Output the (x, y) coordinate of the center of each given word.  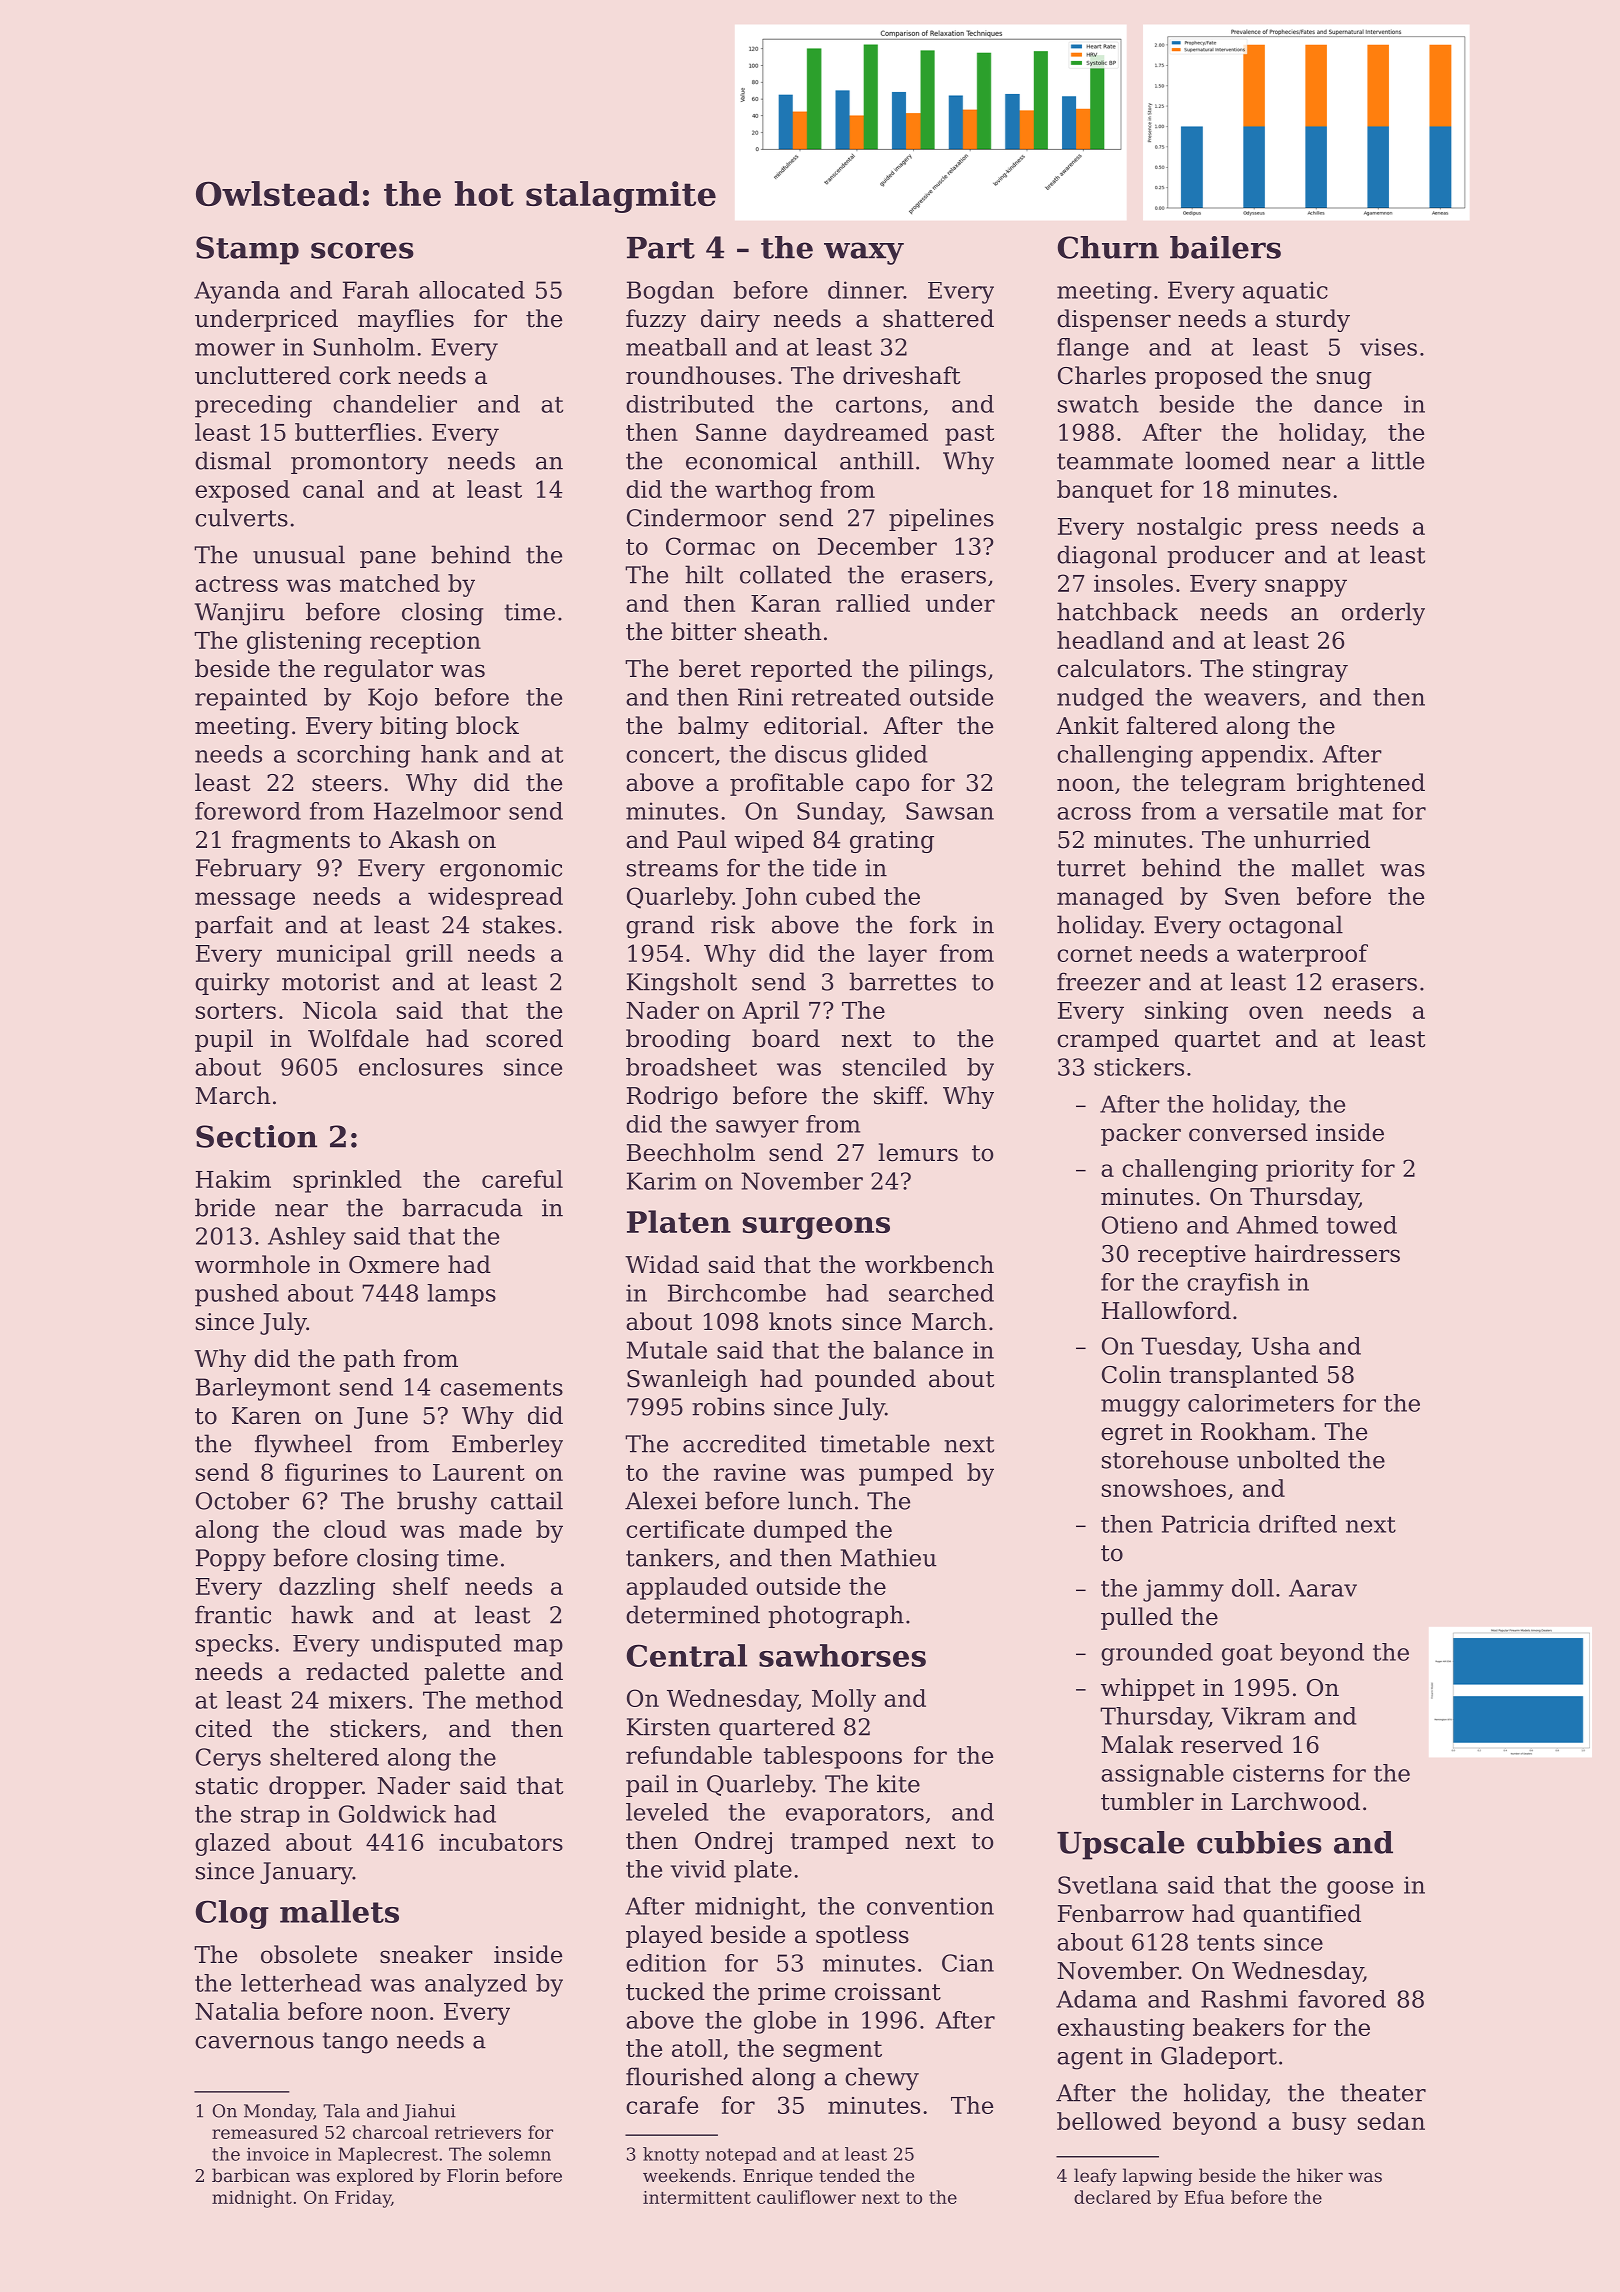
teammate (1115, 461)
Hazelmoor (437, 811)
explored (375, 2177)
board (786, 1038)
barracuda (462, 1207)
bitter (703, 631)
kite (898, 1783)
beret (710, 668)
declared (1112, 2197)
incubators (501, 1842)
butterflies (355, 432)
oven (1276, 1012)
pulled (1137, 1618)
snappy (1306, 588)
